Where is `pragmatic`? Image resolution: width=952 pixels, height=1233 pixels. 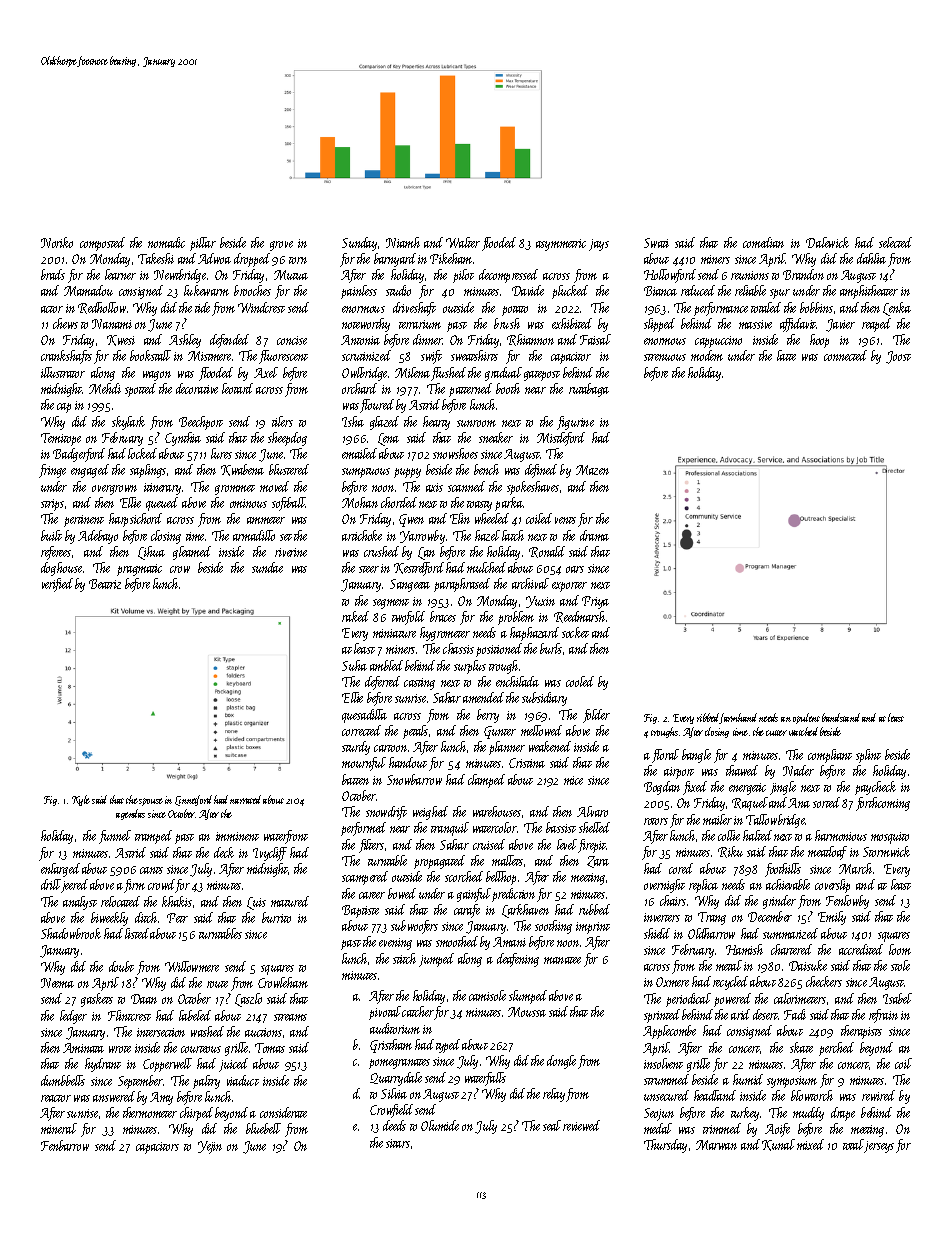 pragmatic is located at coordinates (139, 570).
